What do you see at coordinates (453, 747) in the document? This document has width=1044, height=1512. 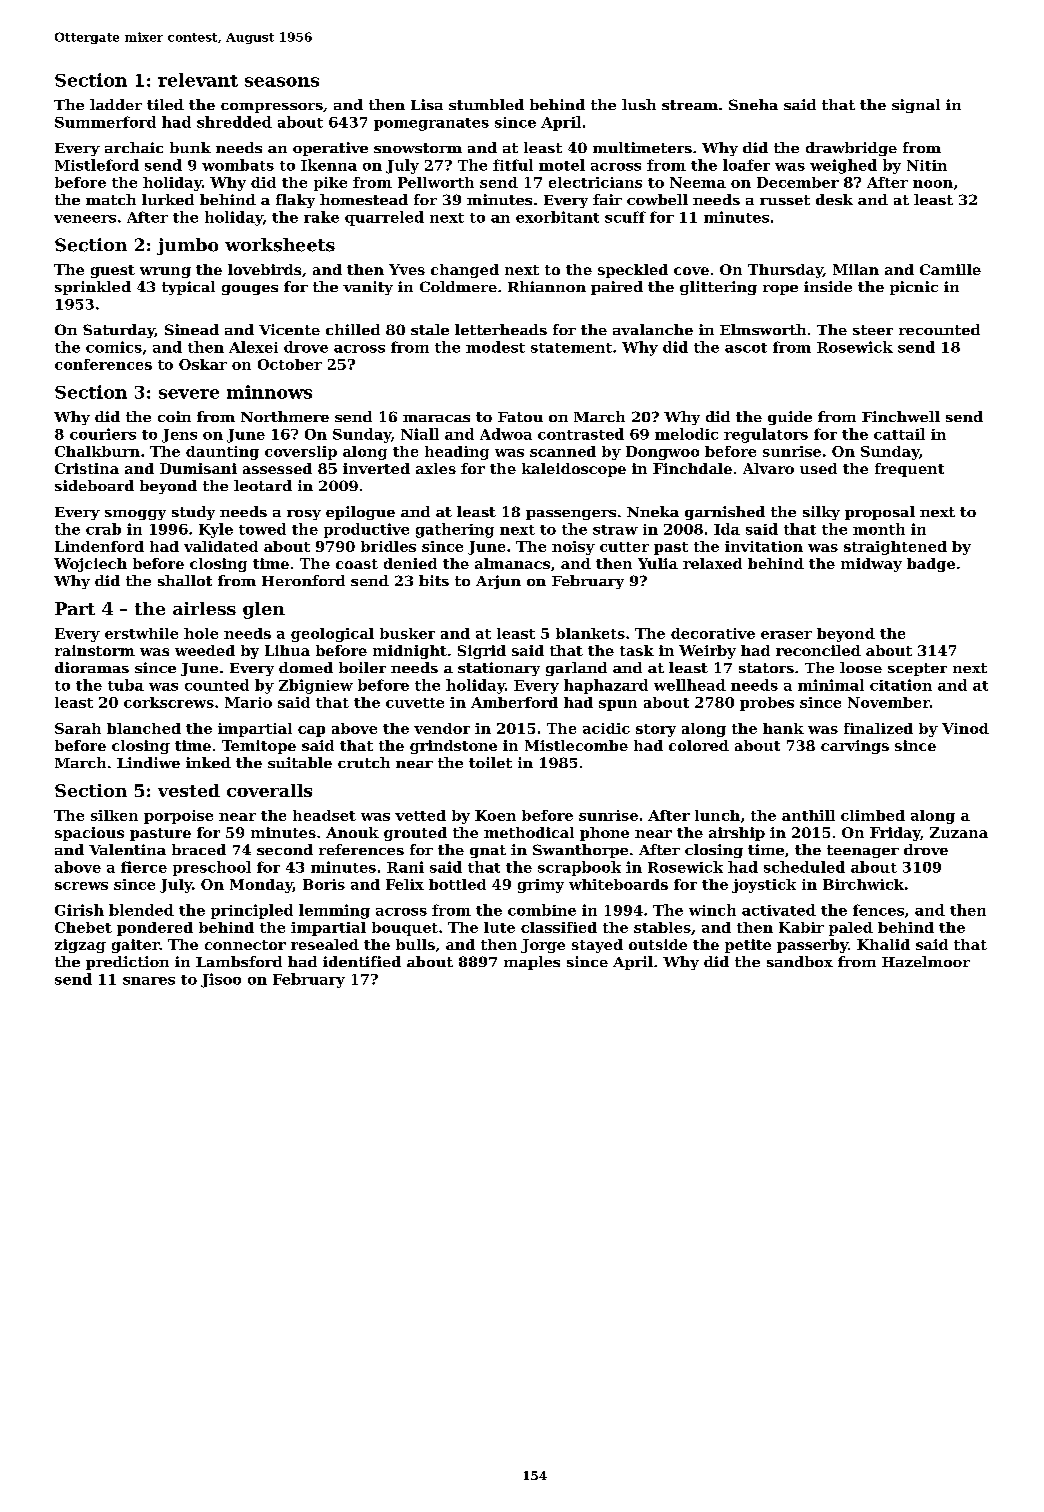 I see `grindstone` at bounding box center [453, 747].
